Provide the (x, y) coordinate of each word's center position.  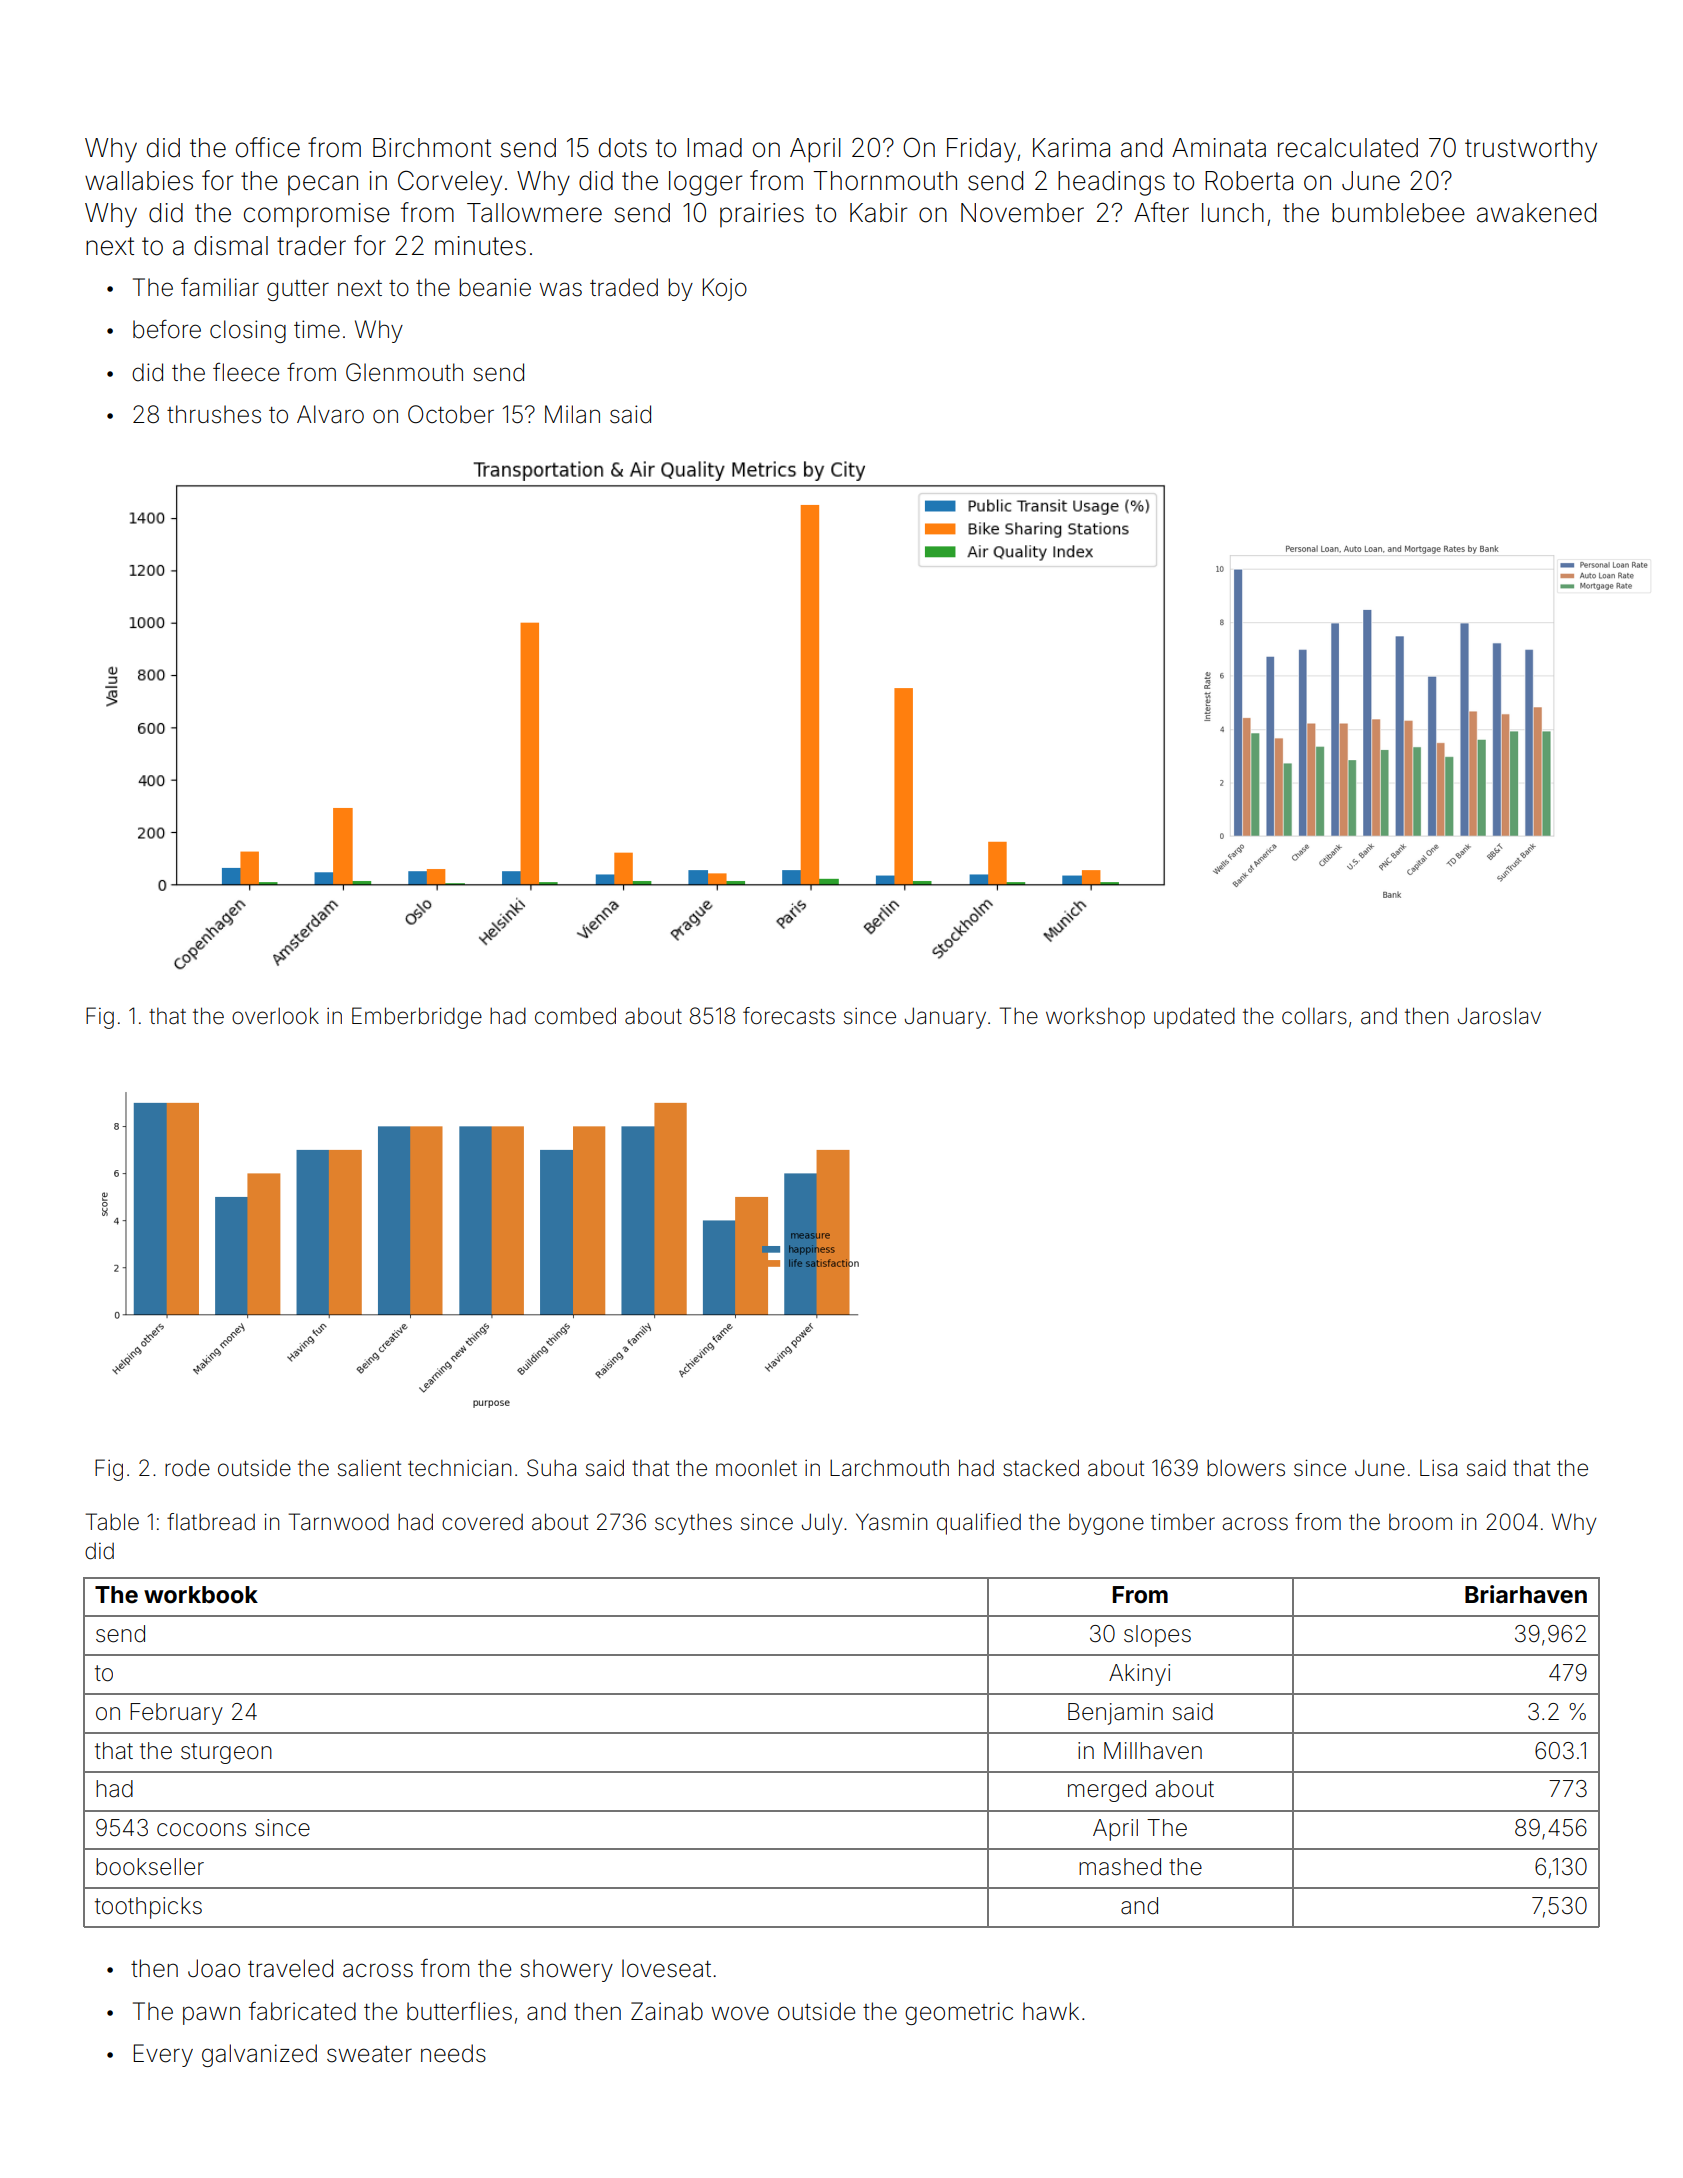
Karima (1071, 148)
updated (1194, 1018)
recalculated (1348, 148)
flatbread (211, 1522)
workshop (1095, 1018)
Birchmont (432, 148)
